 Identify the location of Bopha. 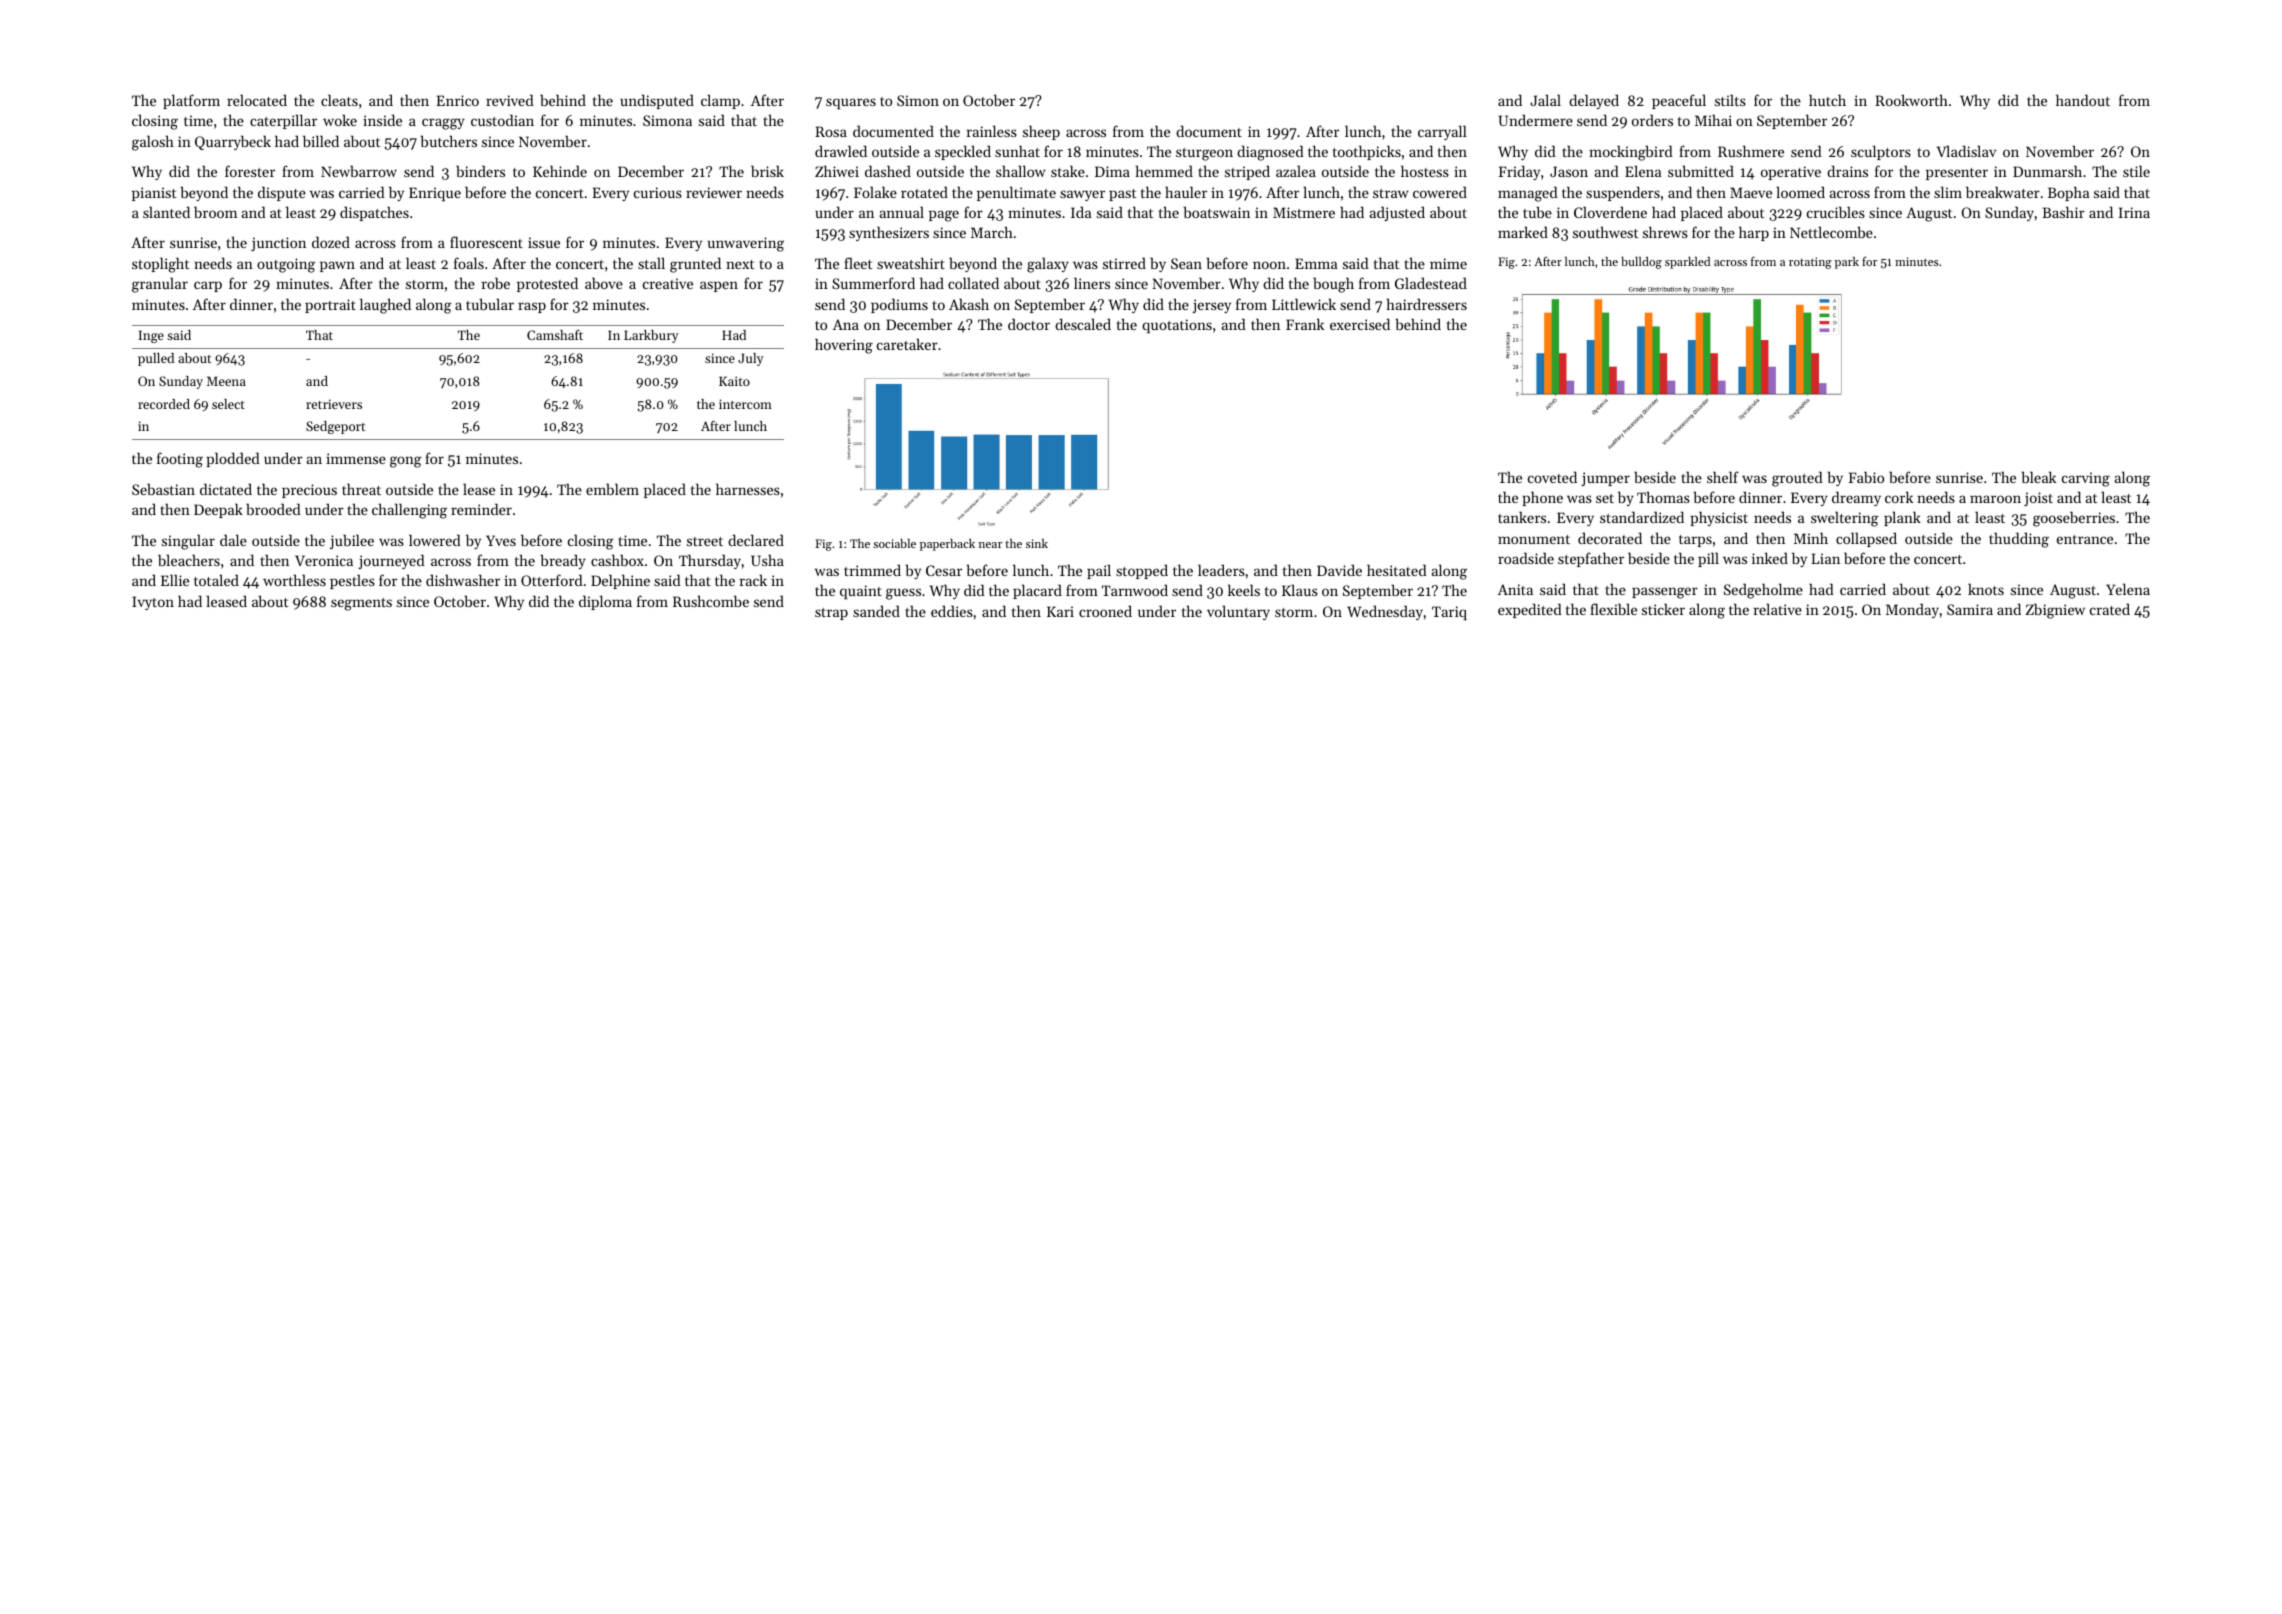
(2068, 193).
